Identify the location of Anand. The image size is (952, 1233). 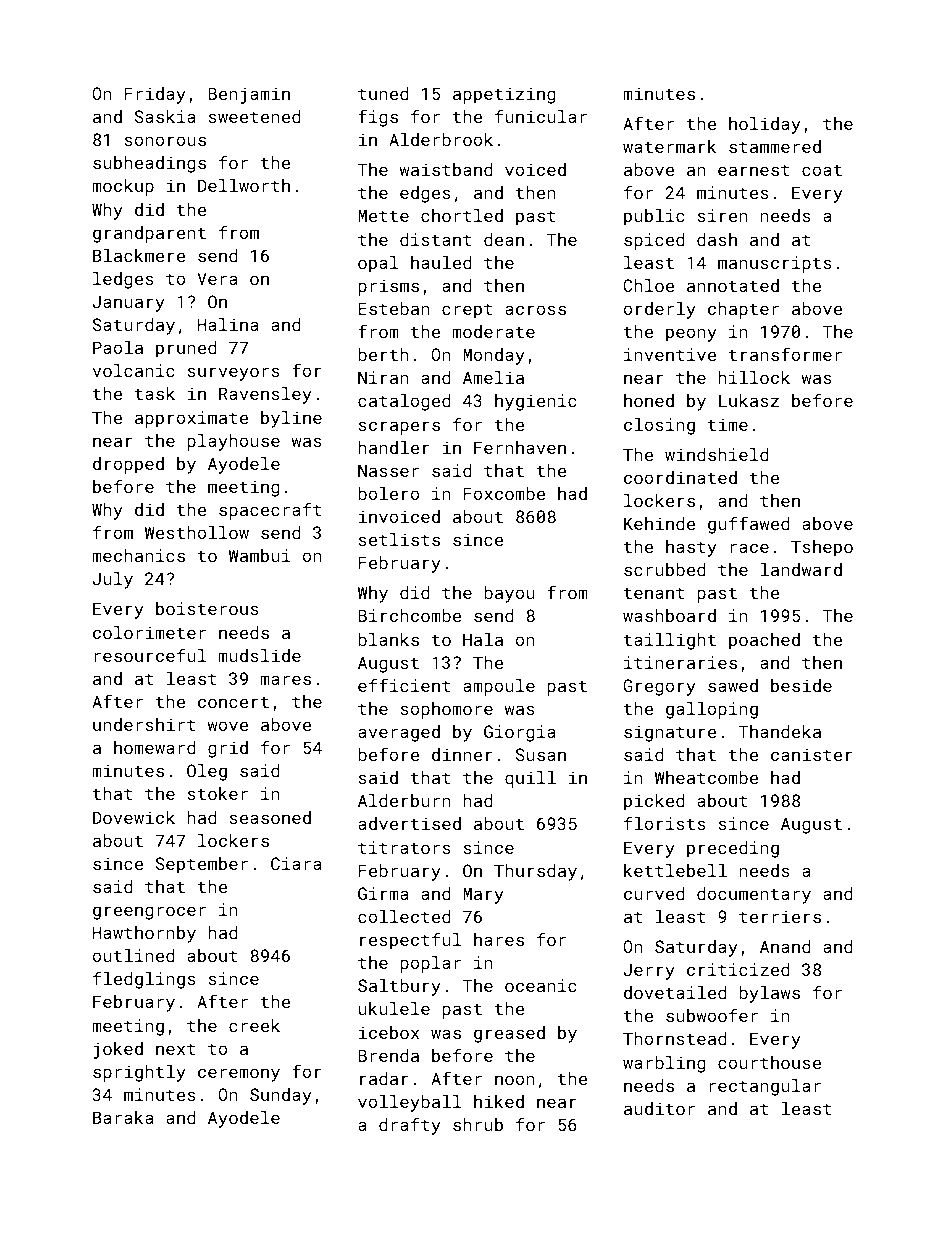
(785, 946).
